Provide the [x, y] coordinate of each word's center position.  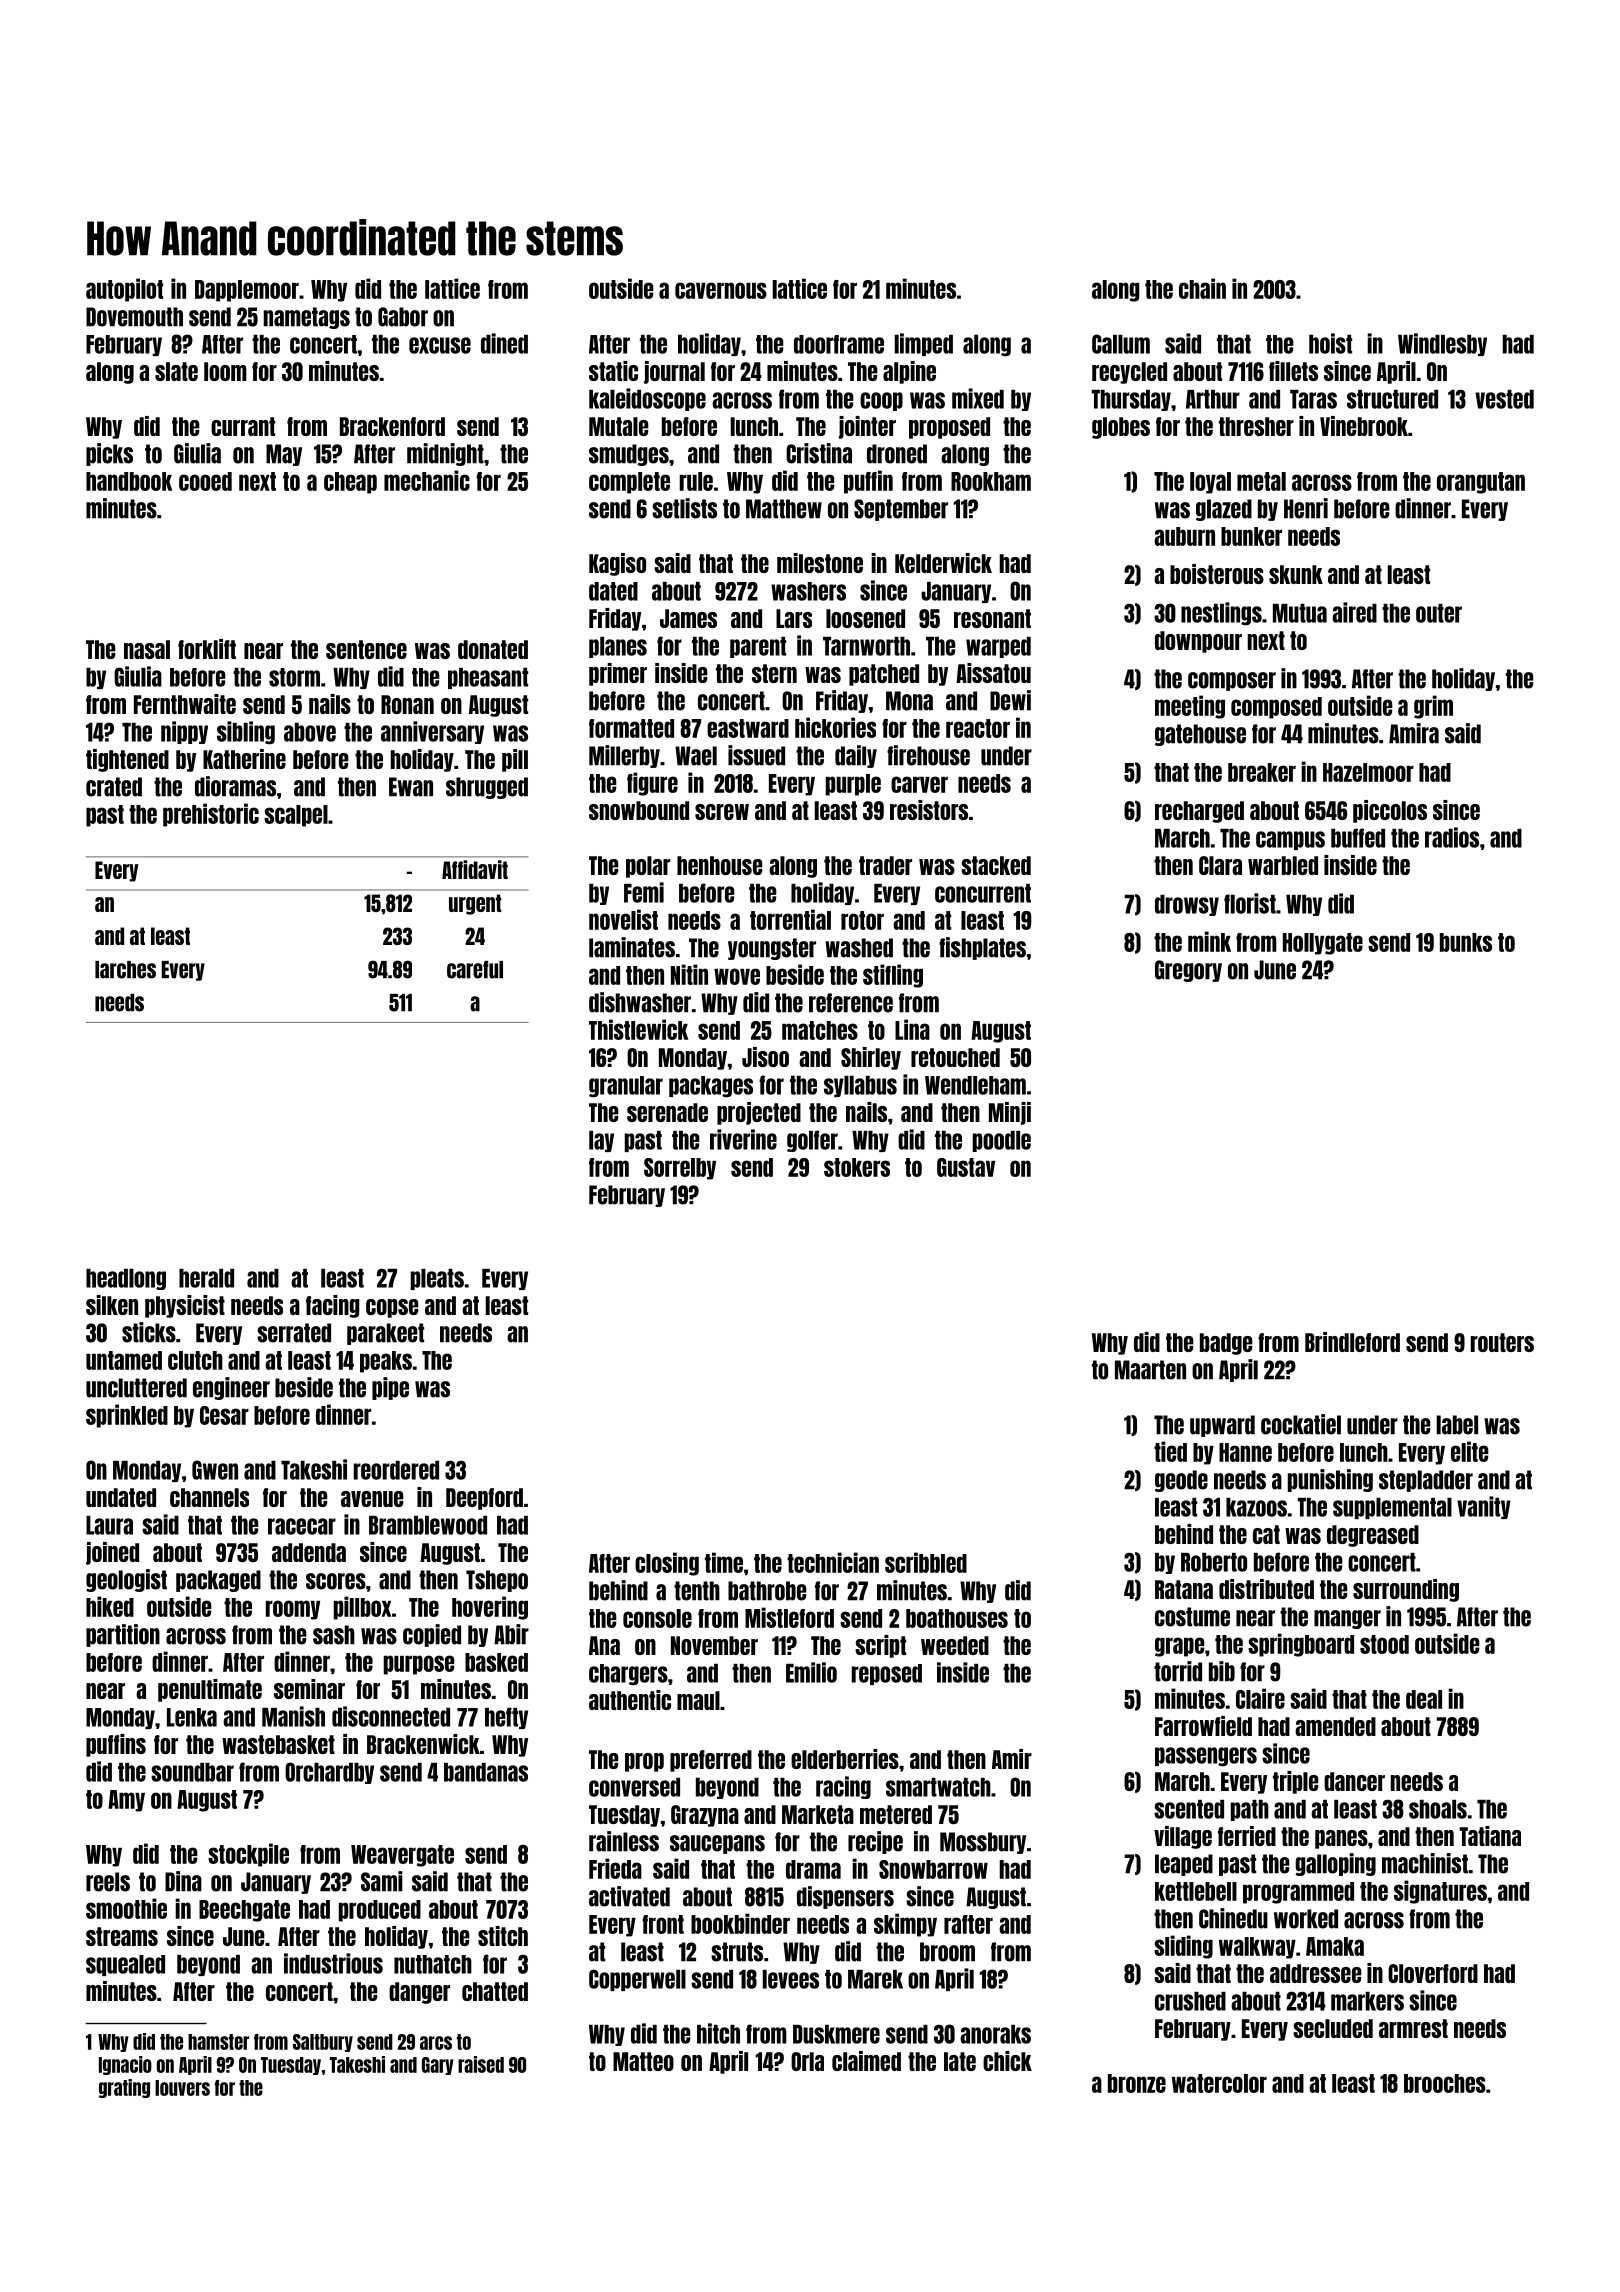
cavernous [721, 290]
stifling [893, 976]
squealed [125, 1965]
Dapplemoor [247, 291]
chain [1202, 288]
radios [1452, 837]
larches [125, 970]
